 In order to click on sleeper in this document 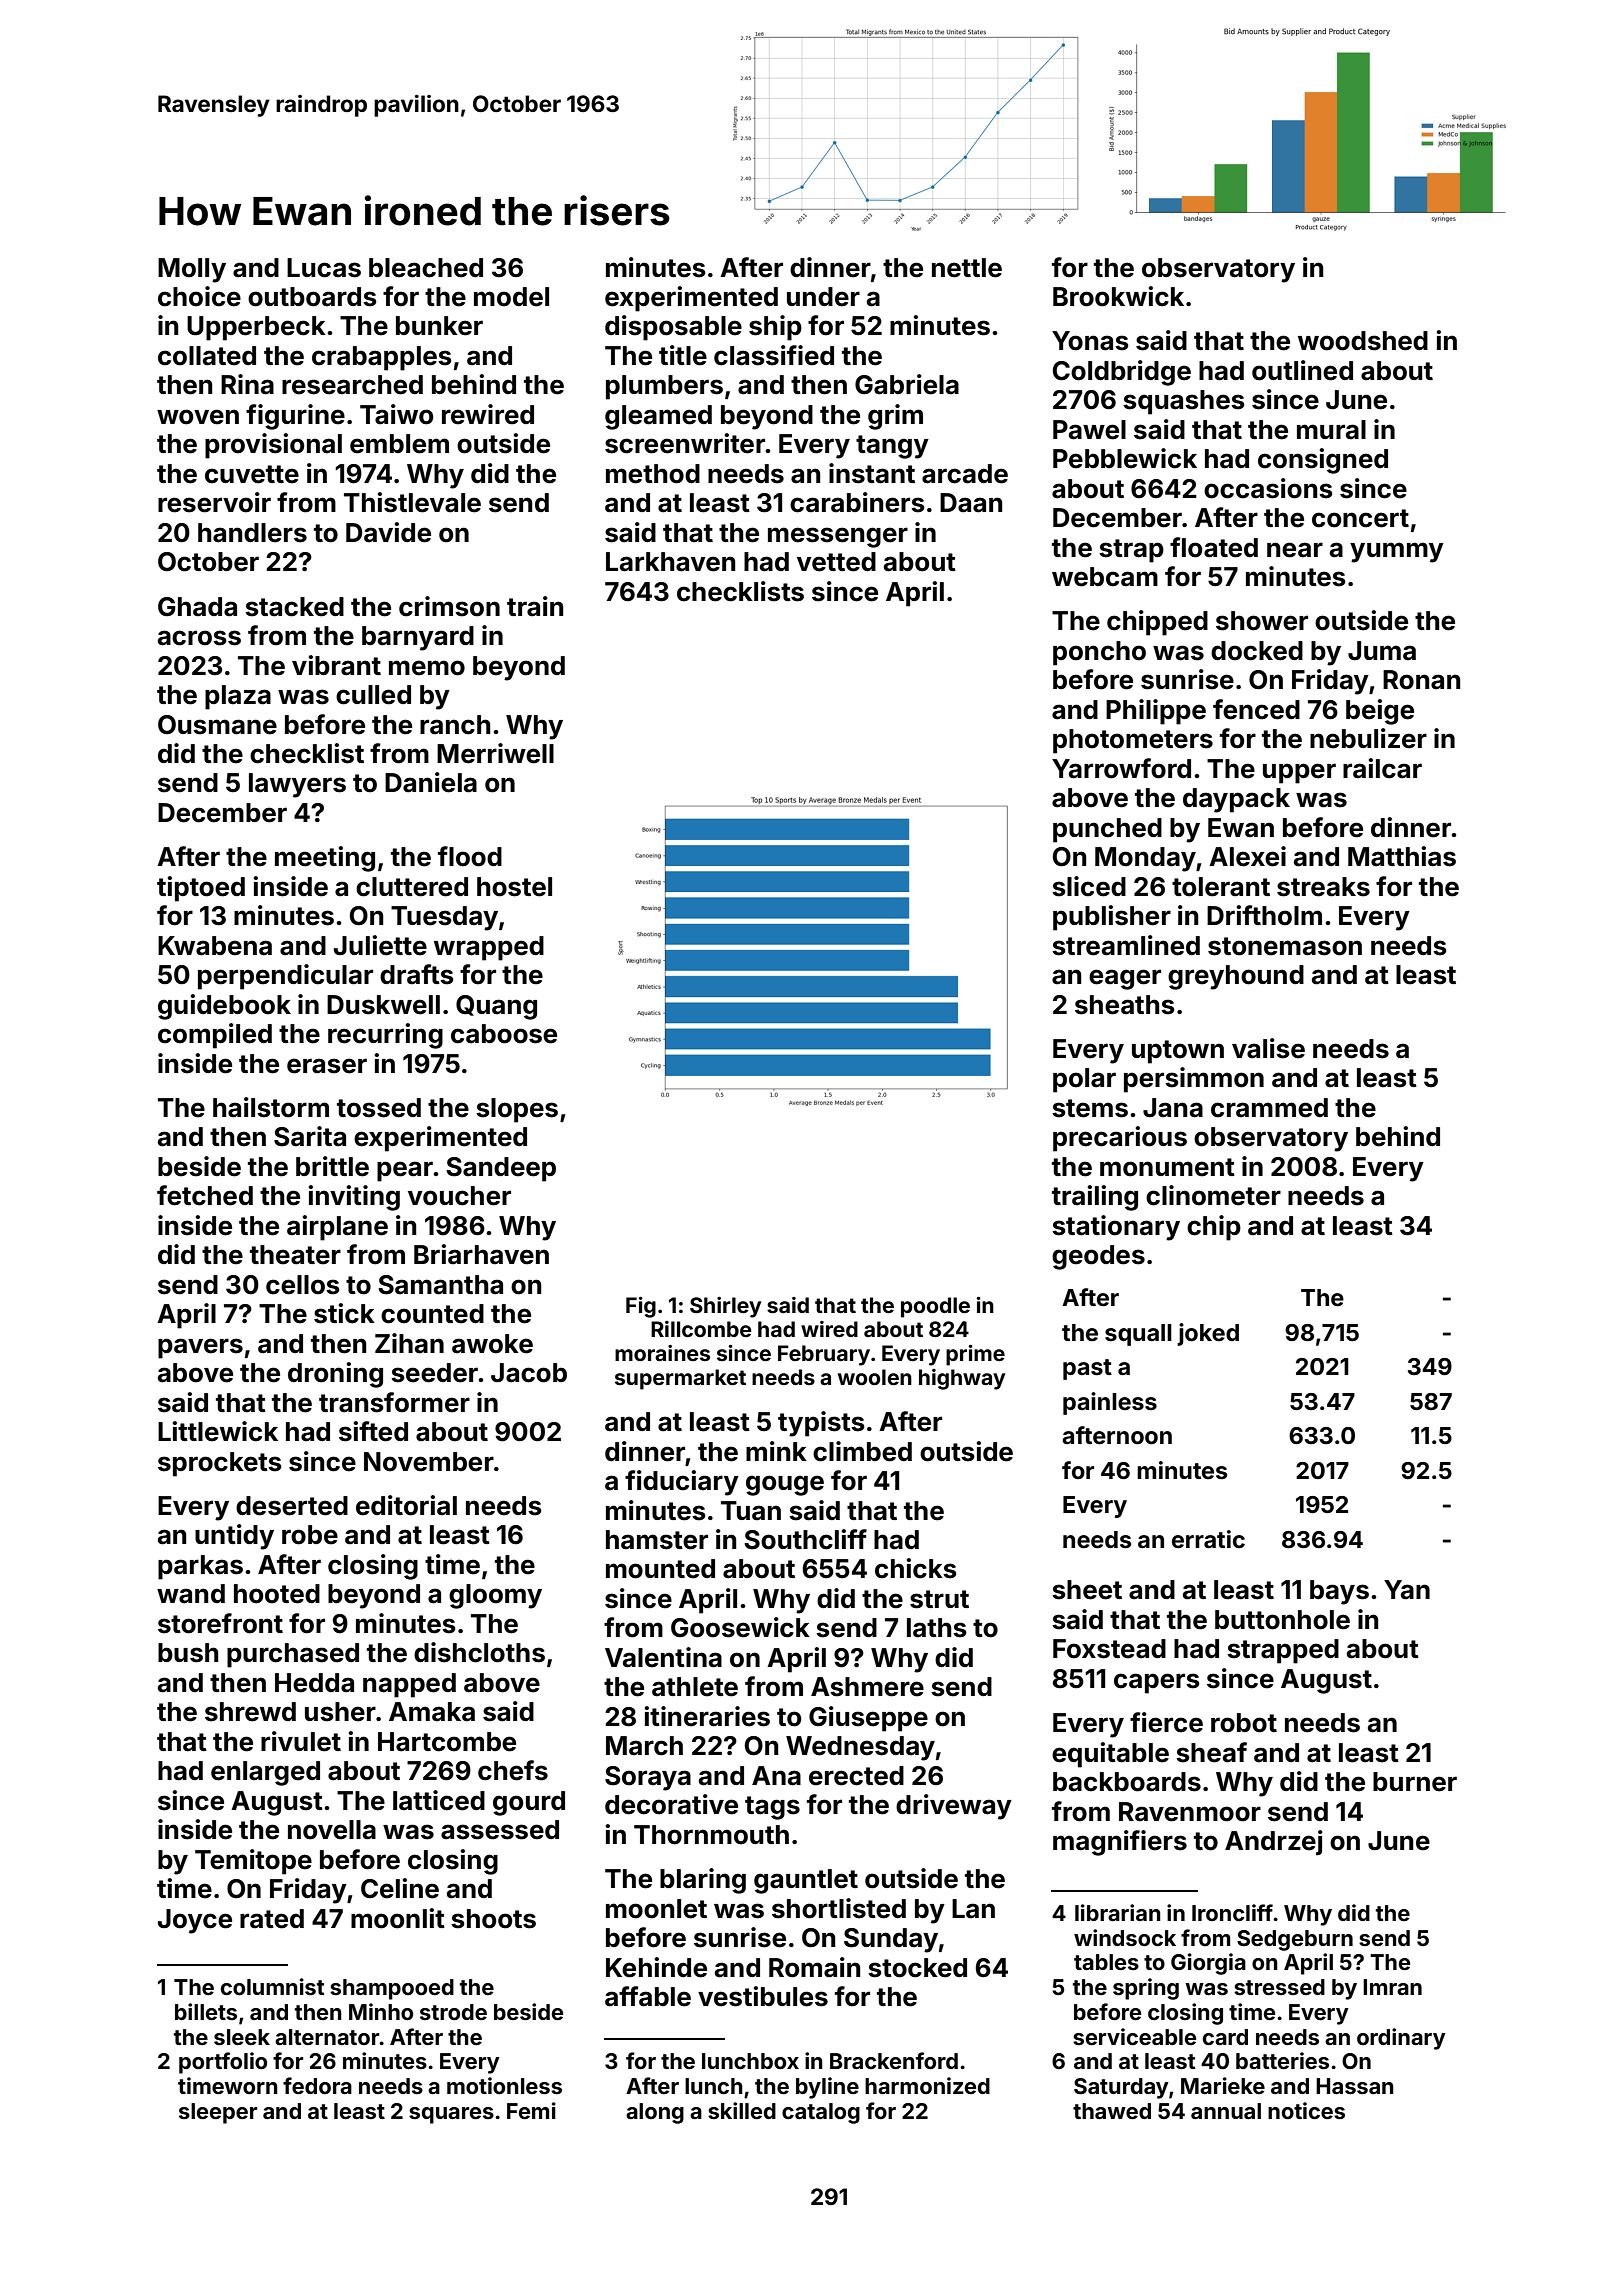, I will do `click(218, 2113)`.
